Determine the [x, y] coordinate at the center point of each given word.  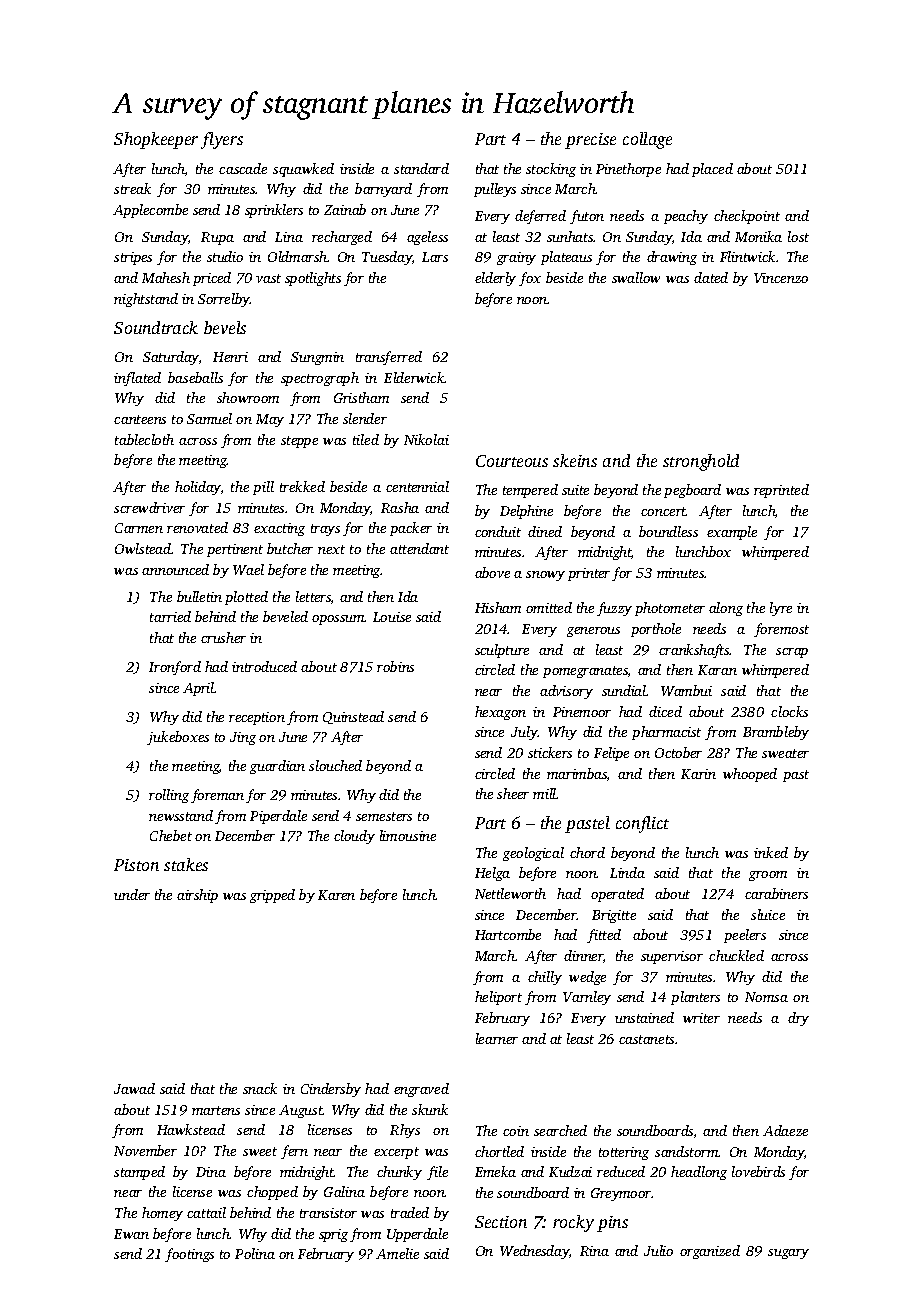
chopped [272, 1193]
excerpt [396, 1153]
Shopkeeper [156, 140]
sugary [788, 1254]
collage [647, 140]
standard [421, 168]
